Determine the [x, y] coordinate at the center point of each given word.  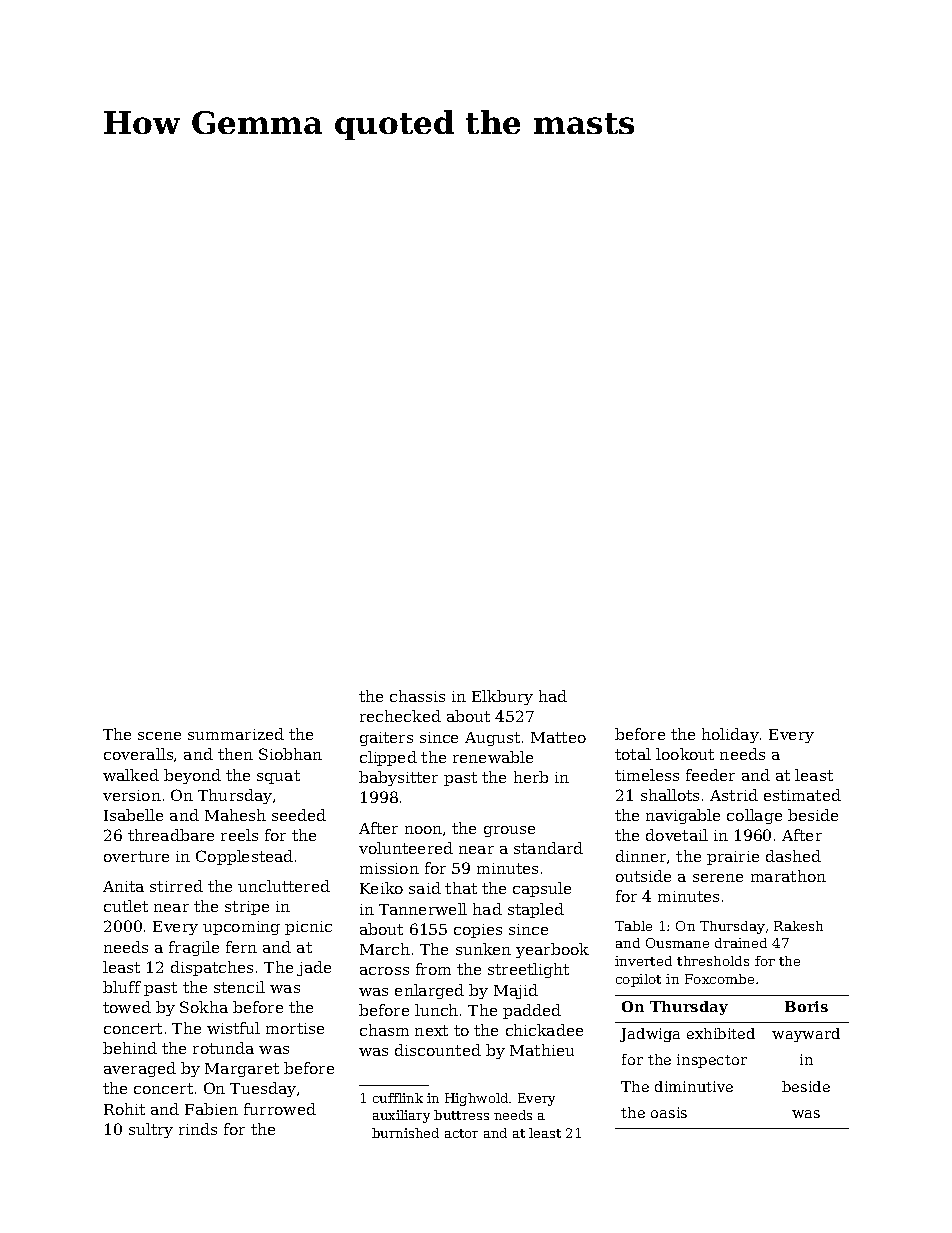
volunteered [406, 848]
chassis [417, 696]
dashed [793, 856]
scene [159, 736]
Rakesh [798, 926]
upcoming [241, 928]
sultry [151, 1130]
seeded [299, 815]
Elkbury [502, 697]
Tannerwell [423, 909]
